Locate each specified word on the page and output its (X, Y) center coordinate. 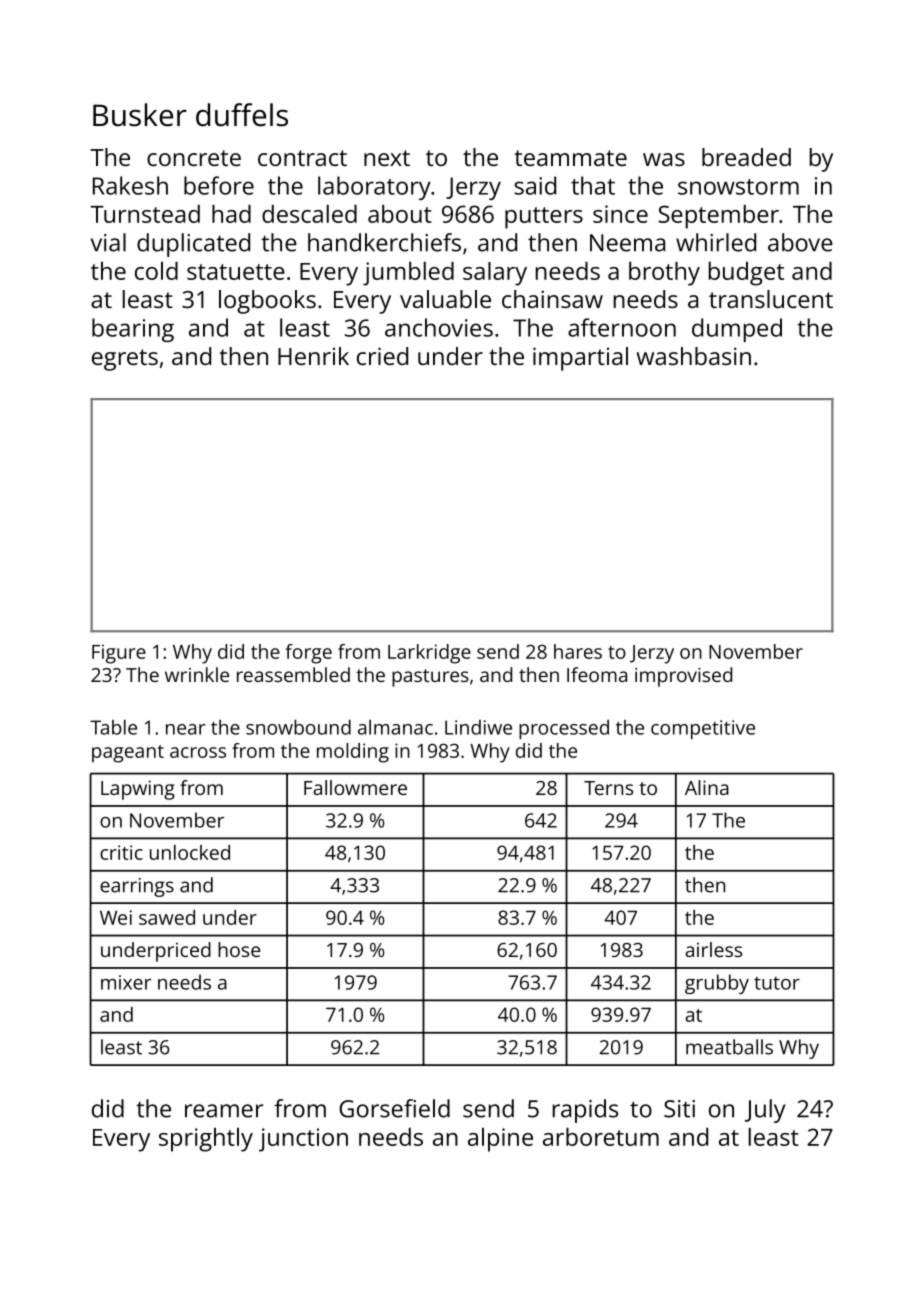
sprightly (206, 1140)
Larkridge (429, 654)
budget (746, 274)
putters (544, 218)
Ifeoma (597, 674)
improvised (683, 677)
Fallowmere (355, 787)
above (800, 242)
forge (308, 654)
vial (108, 242)
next (387, 158)
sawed (167, 917)
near (186, 729)
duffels (242, 115)
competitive (703, 729)
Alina (707, 787)
